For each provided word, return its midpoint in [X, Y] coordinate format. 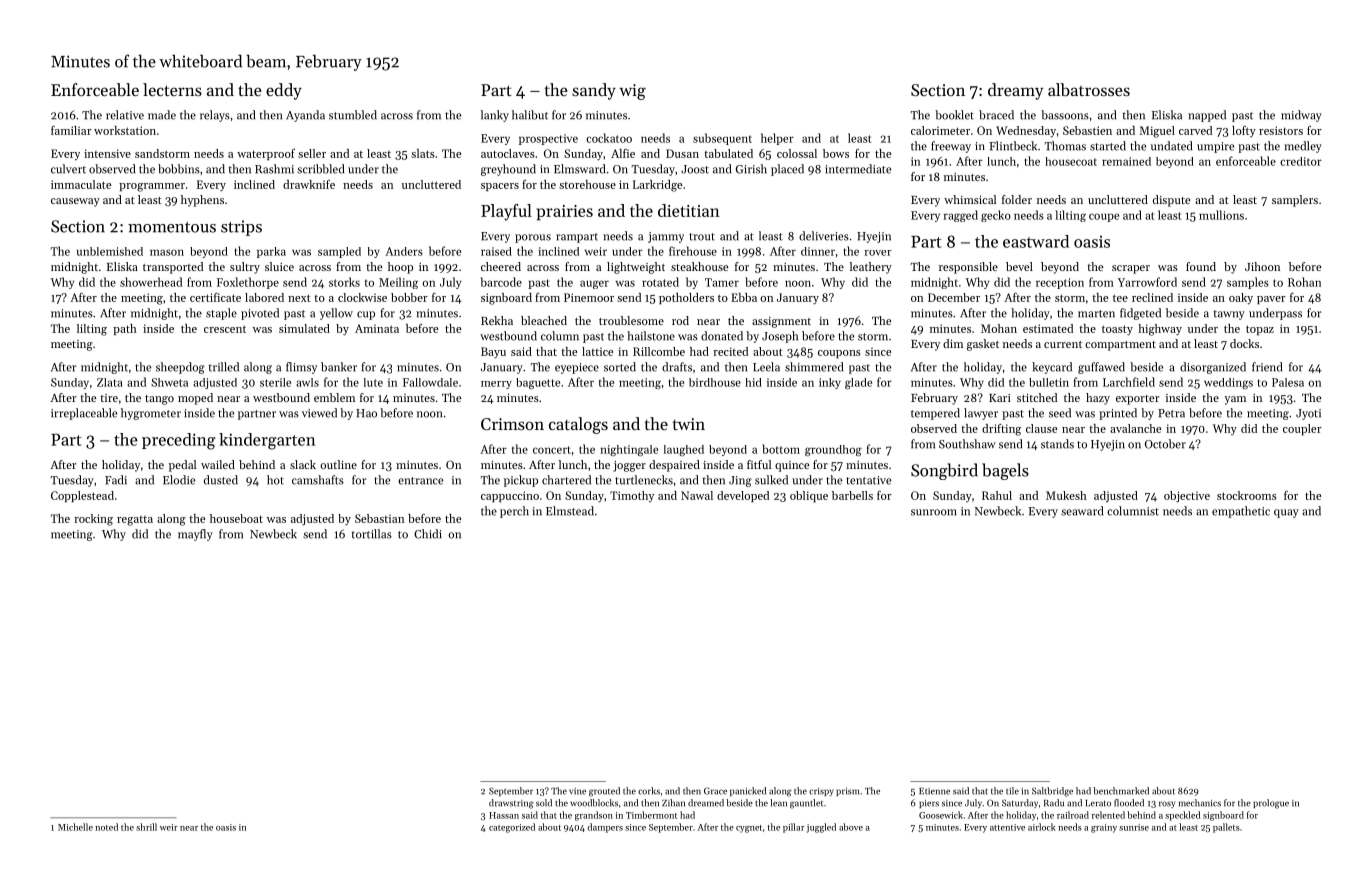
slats [423, 153]
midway [1301, 116]
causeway [75, 202]
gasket [983, 345]
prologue [1271, 804]
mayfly [195, 535]
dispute [1172, 201]
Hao [366, 413]
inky [830, 383]
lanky [495, 116]
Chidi [428, 534]
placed [787, 170]
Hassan [504, 815]
